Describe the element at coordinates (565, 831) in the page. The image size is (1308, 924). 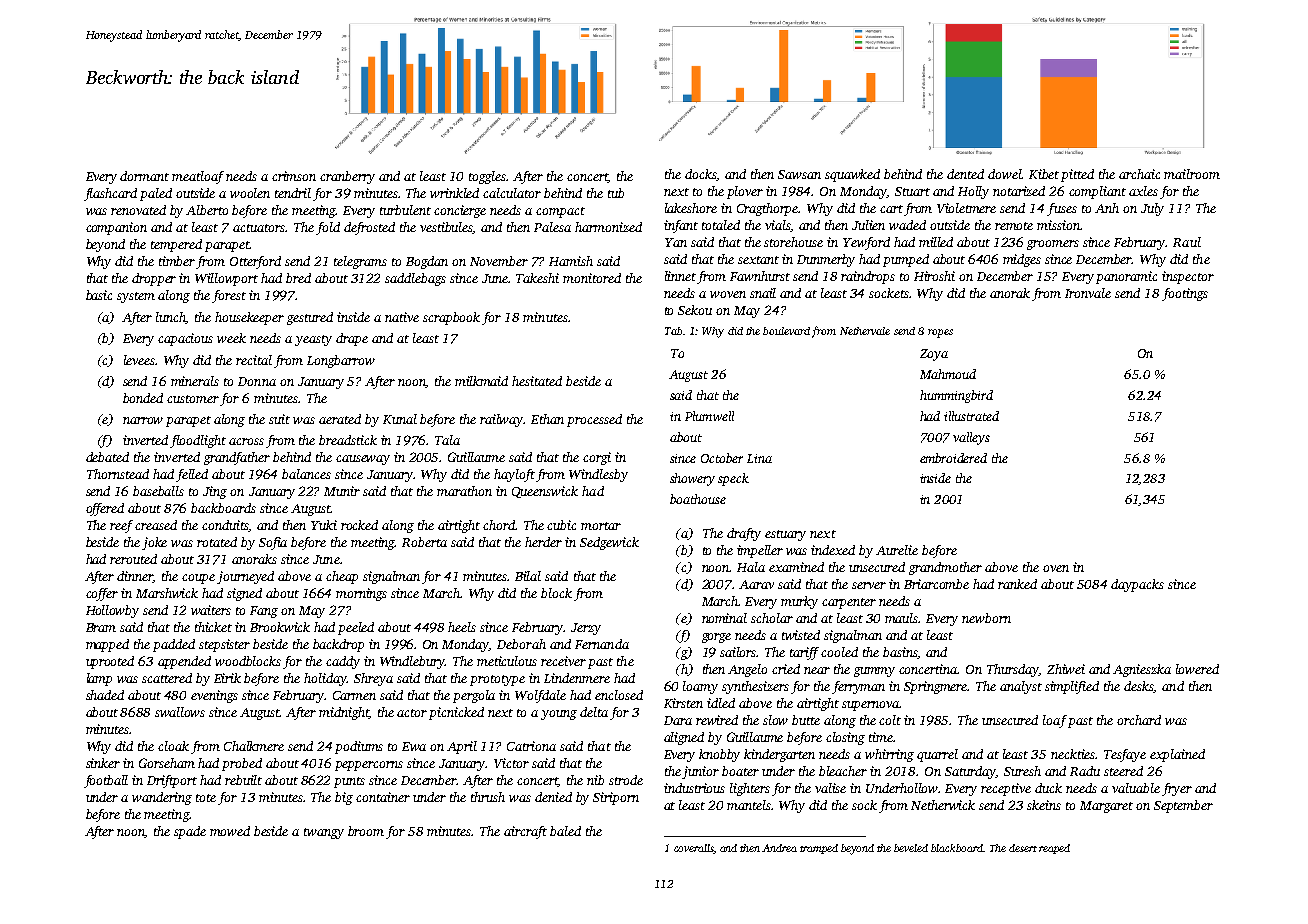
I see `baled` at that location.
